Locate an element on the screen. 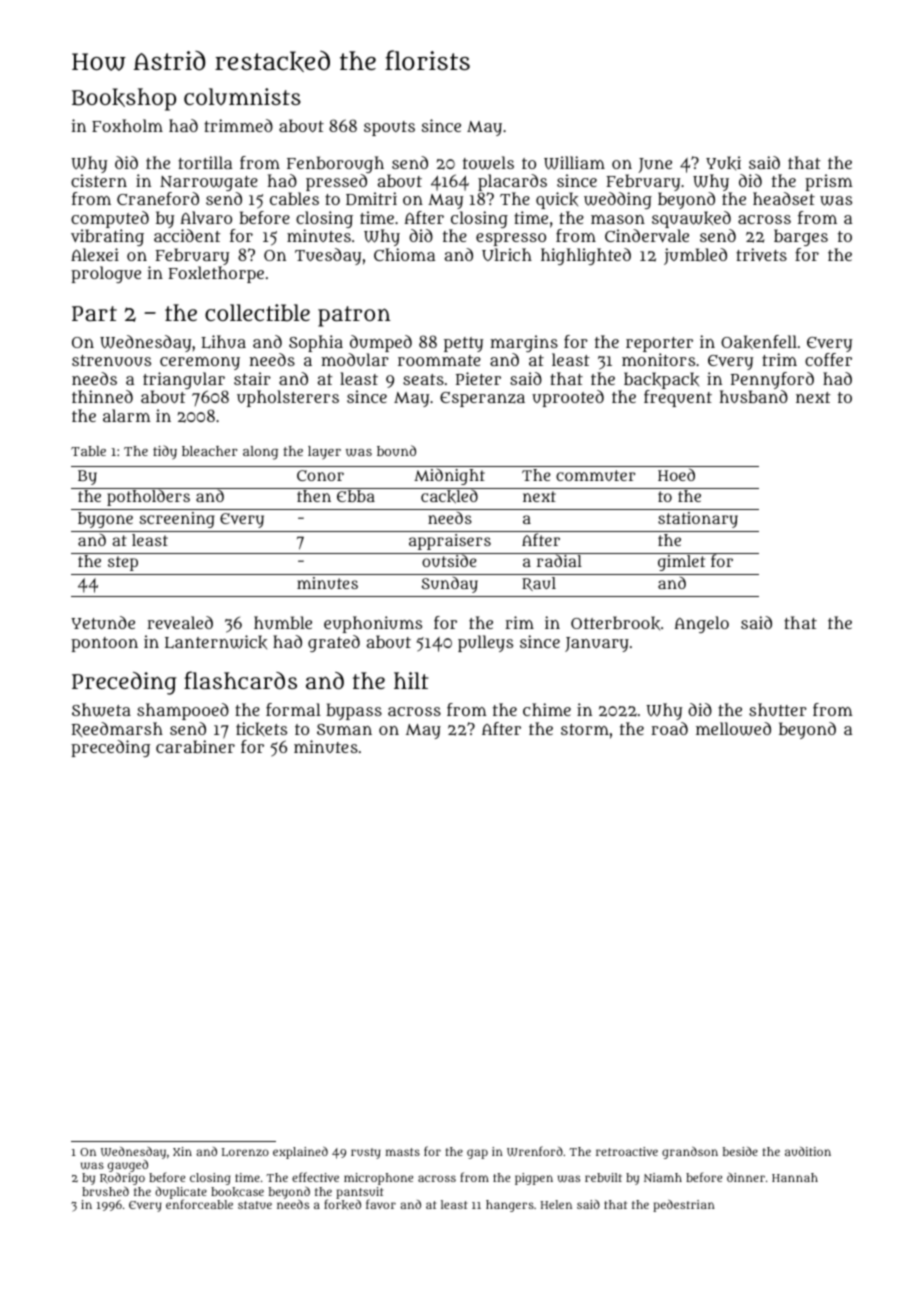 The image size is (924, 1308). Yuki is located at coordinates (723, 163).
